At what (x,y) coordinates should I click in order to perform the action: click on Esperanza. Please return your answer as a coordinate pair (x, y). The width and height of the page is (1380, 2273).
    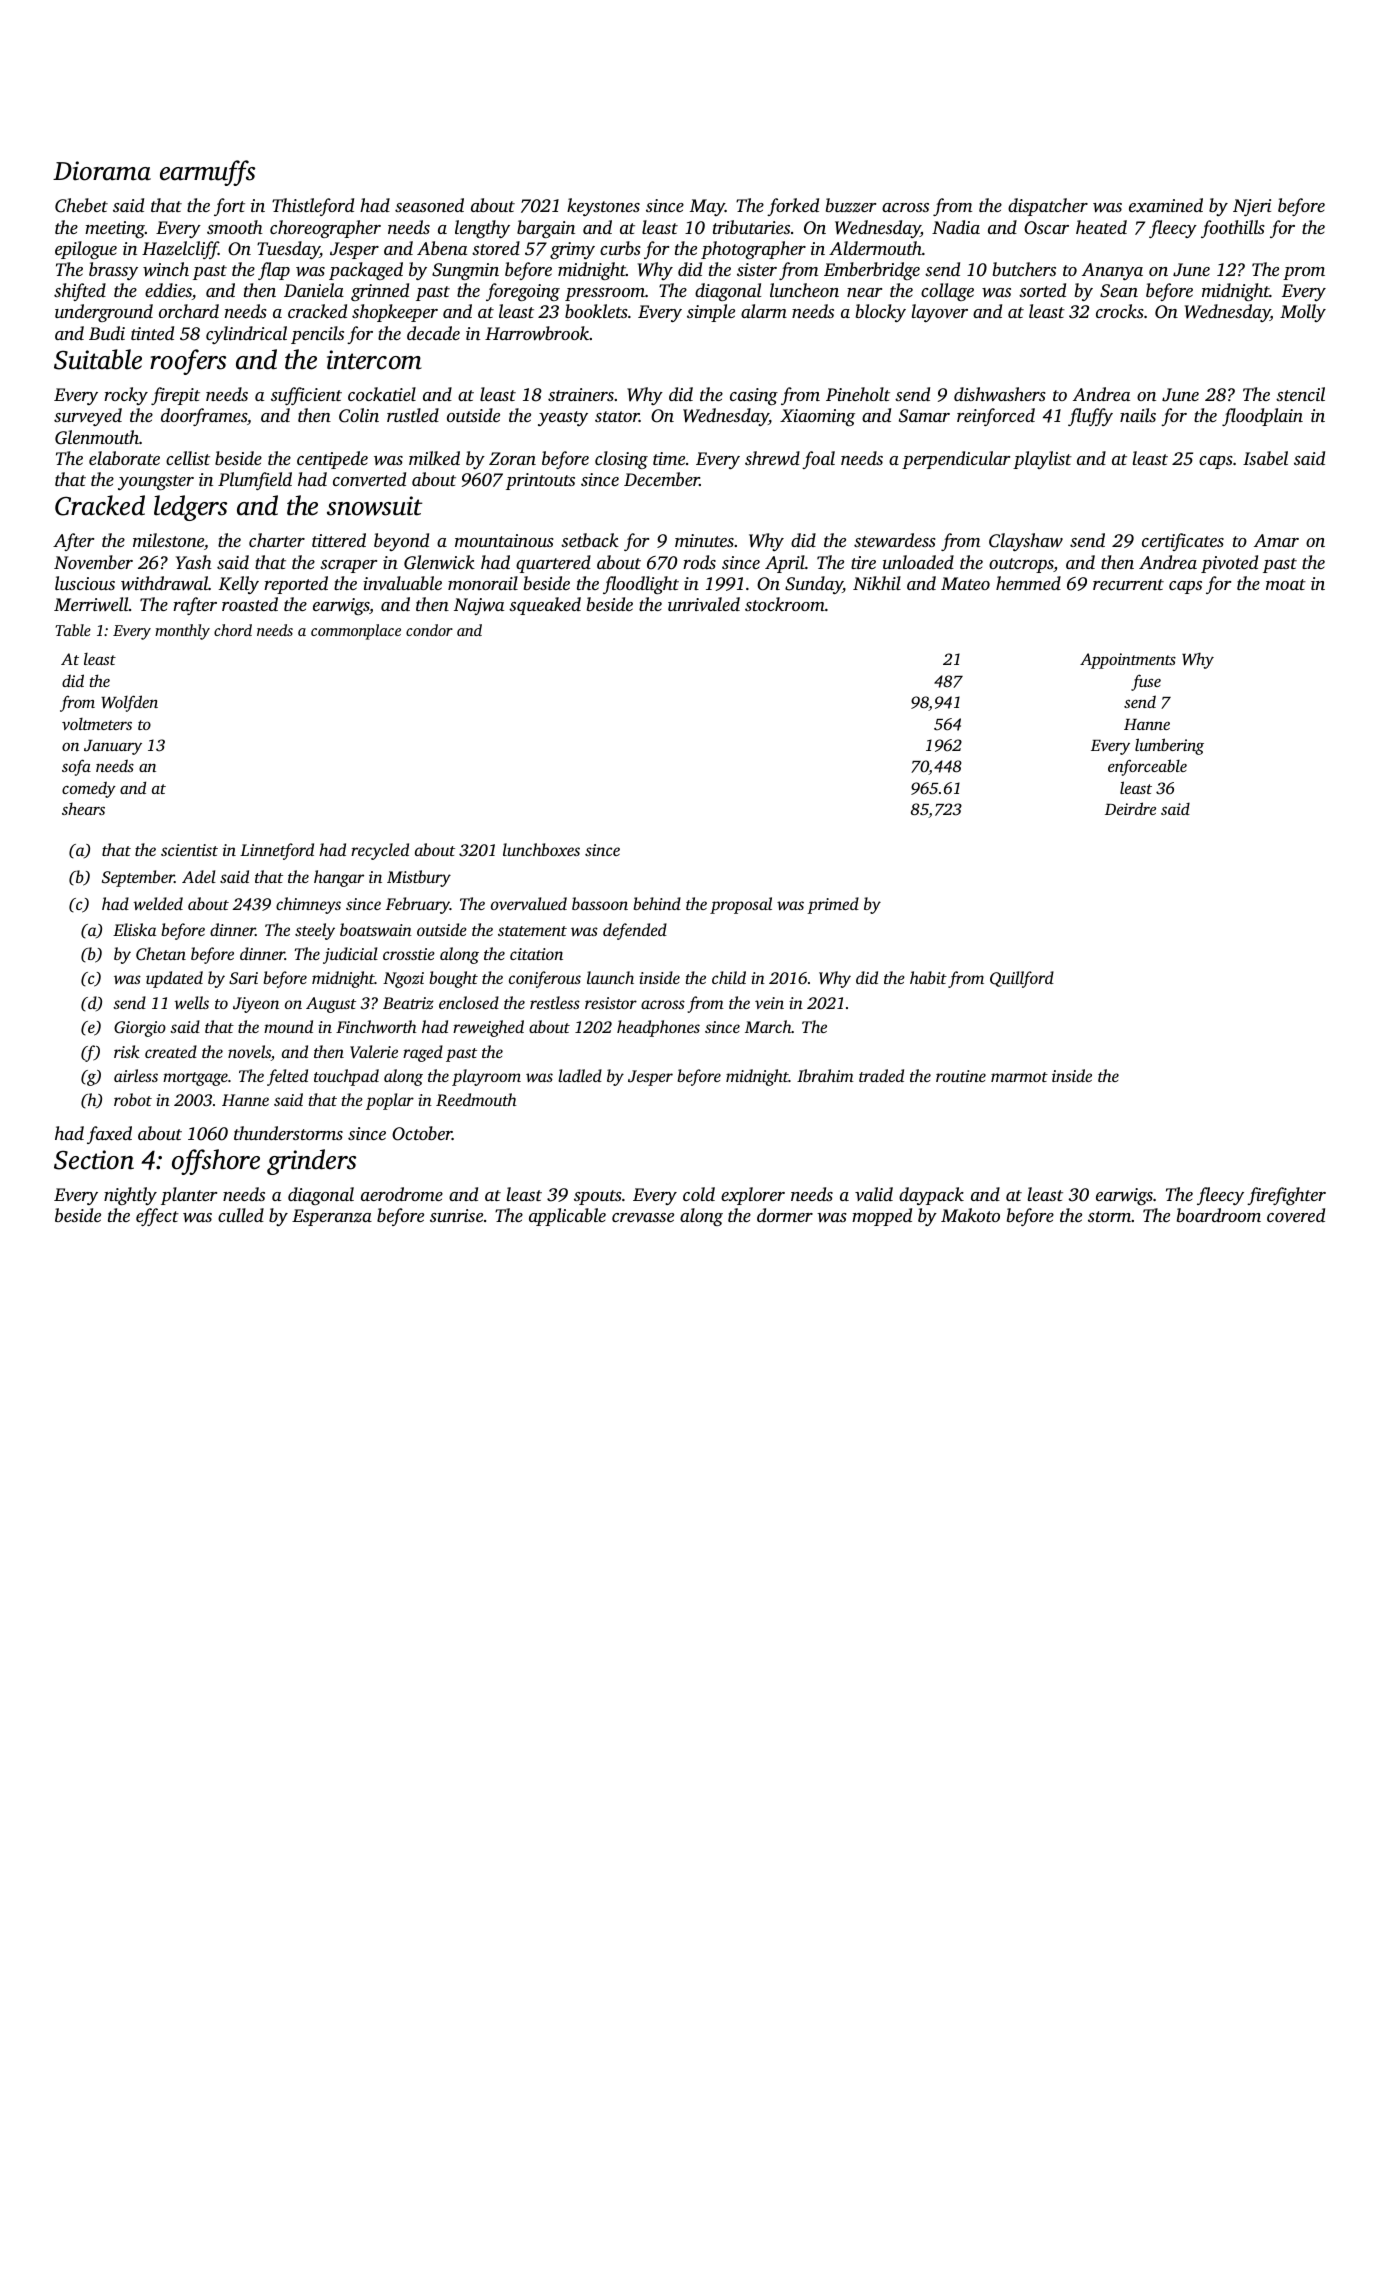
    Looking at the image, I should click on (332, 1217).
